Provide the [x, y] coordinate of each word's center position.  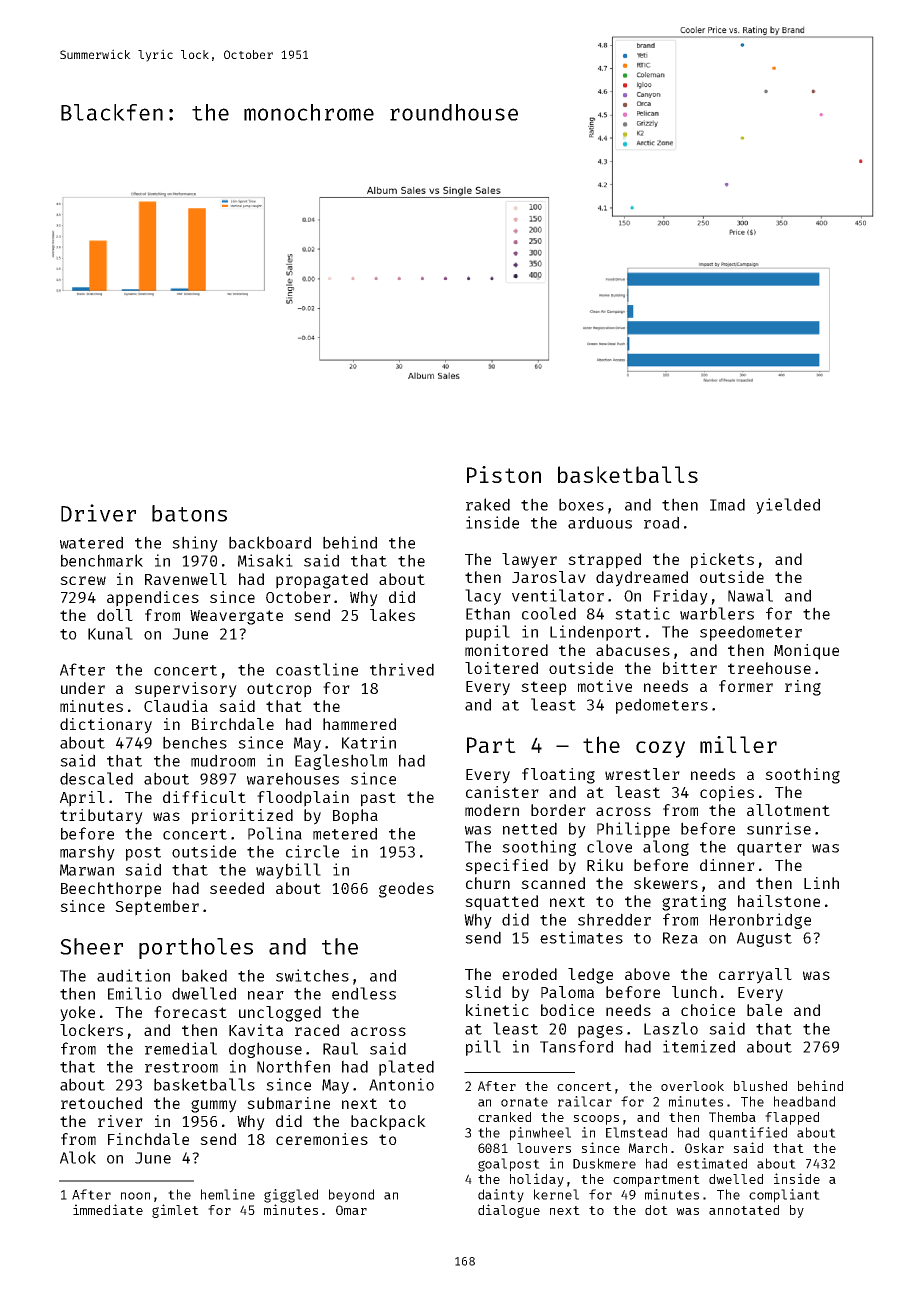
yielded [788, 506]
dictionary [106, 726]
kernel [556, 1194]
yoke [77, 1014]
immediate [108, 1209]
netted [530, 828]
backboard [270, 542]
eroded [529, 974]
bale [764, 1010]
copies [727, 794]
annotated [744, 1210]
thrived [402, 669]
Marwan [87, 870]
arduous [600, 522]
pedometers [662, 706]
